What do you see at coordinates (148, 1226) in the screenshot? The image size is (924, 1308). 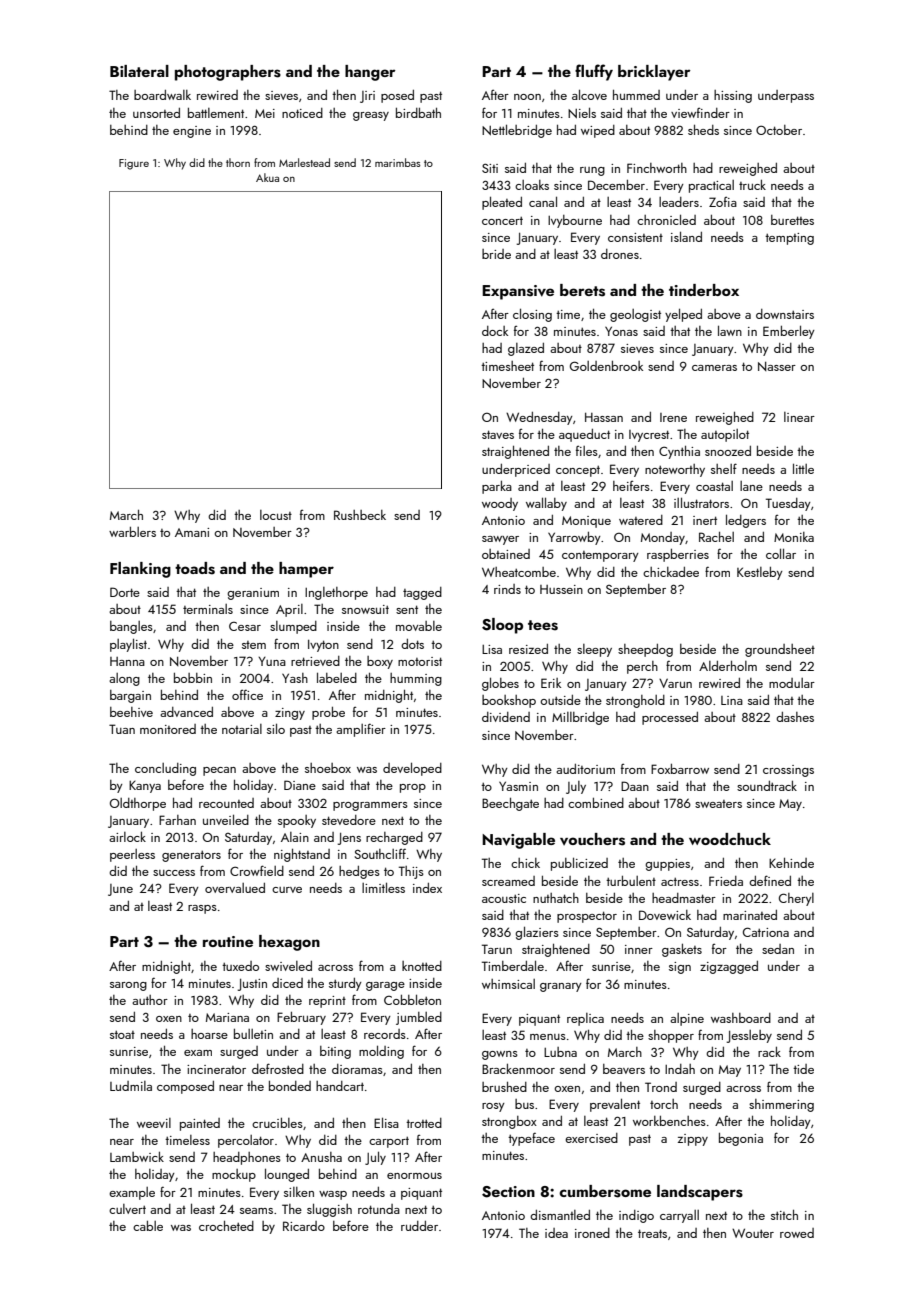 I see `cable` at bounding box center [148, 1226].
